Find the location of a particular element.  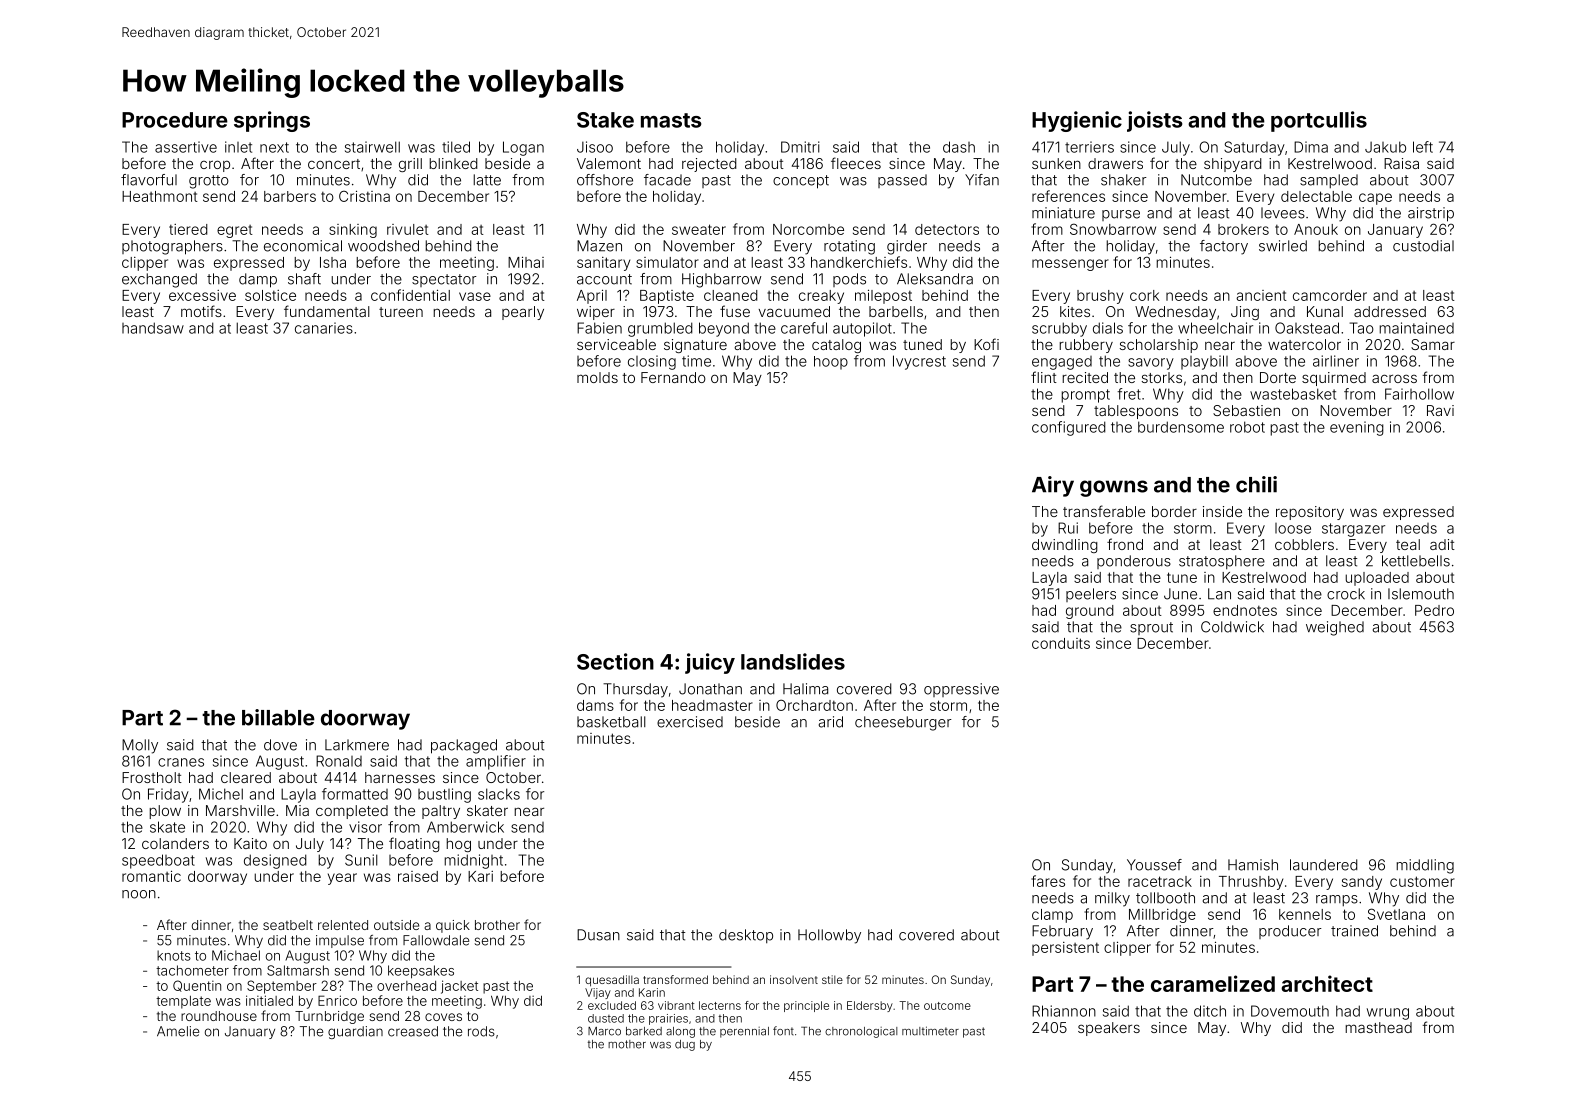

Frostholt is located at coordinates (152, 777).
